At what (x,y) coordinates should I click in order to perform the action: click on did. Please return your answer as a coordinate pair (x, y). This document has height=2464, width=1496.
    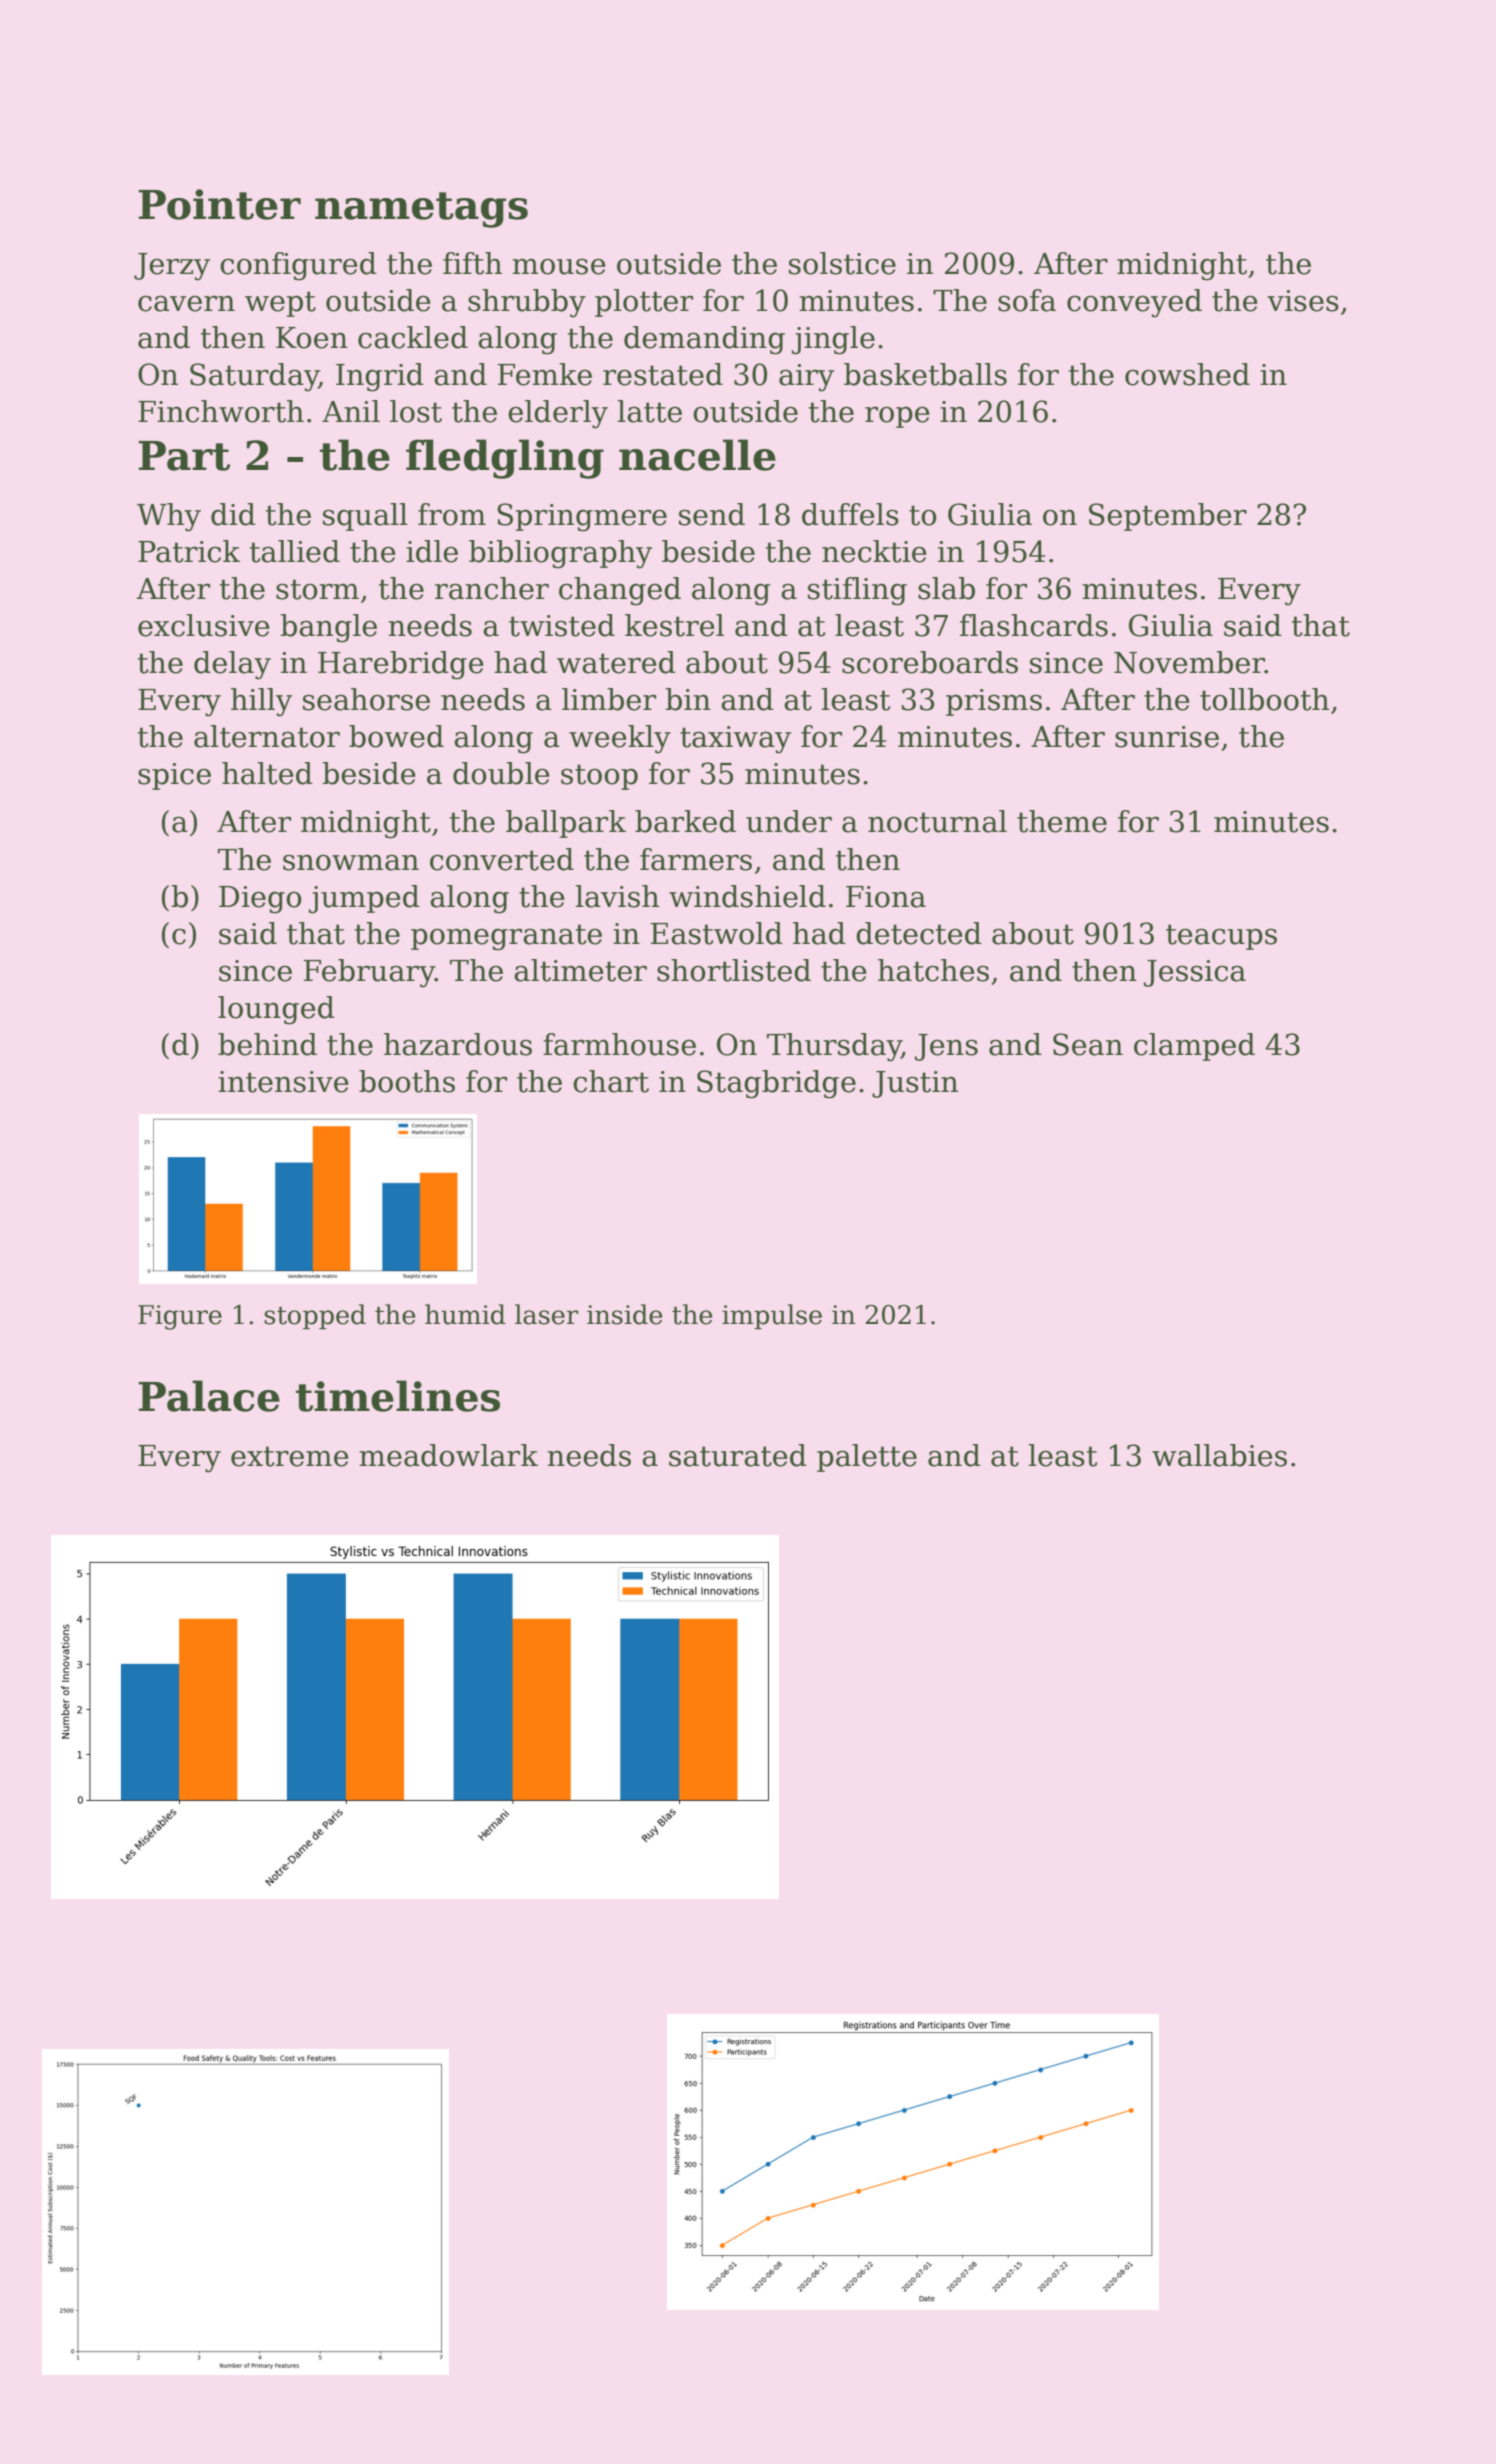
    Looking at the image, I should click on (233, 514).
